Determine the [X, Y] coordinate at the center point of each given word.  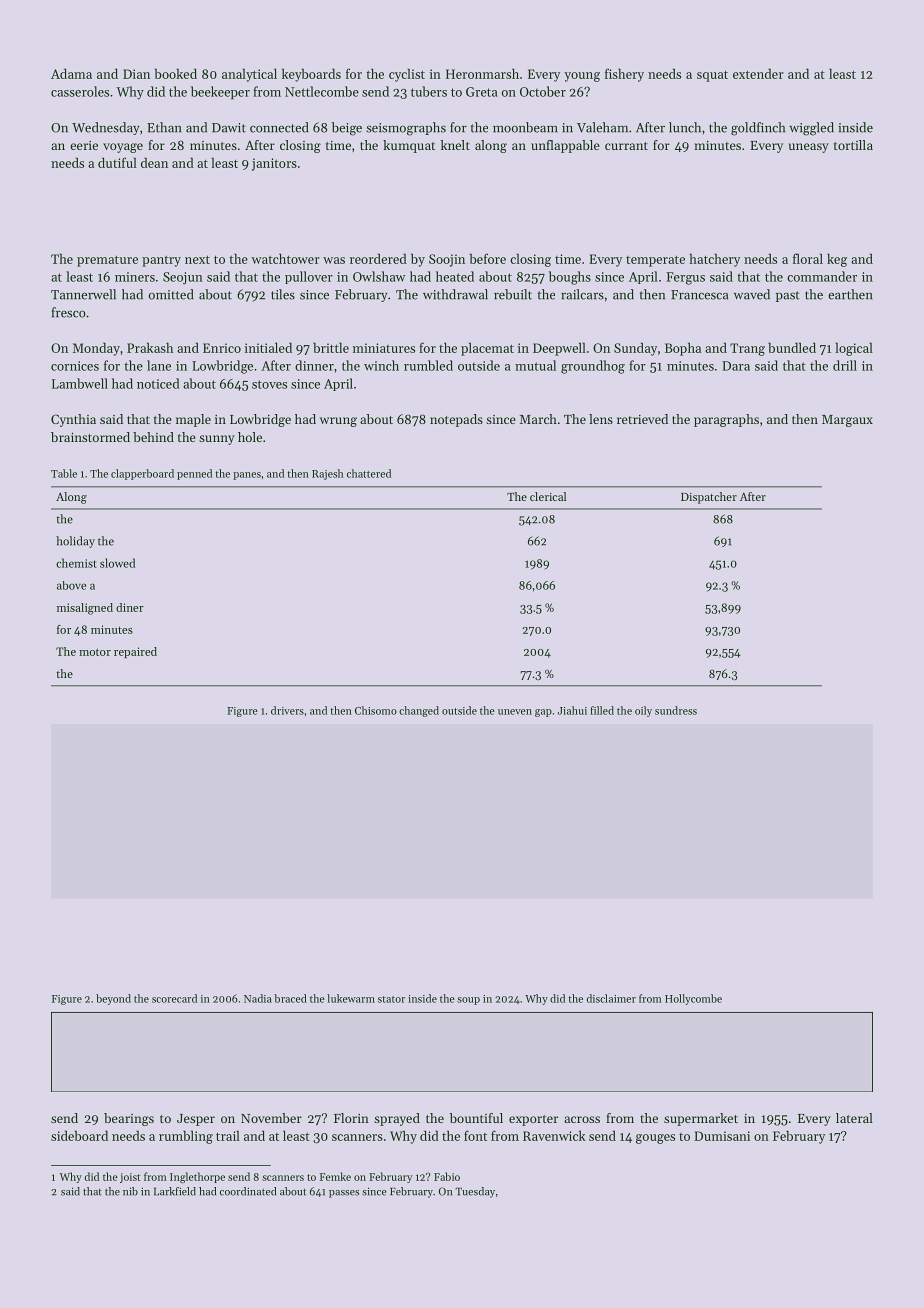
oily [643, 711]
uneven [515, 712]
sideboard [79, 1135]
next [197, 259]
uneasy [808, 148]
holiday [75, 542]
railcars [582, 294]
